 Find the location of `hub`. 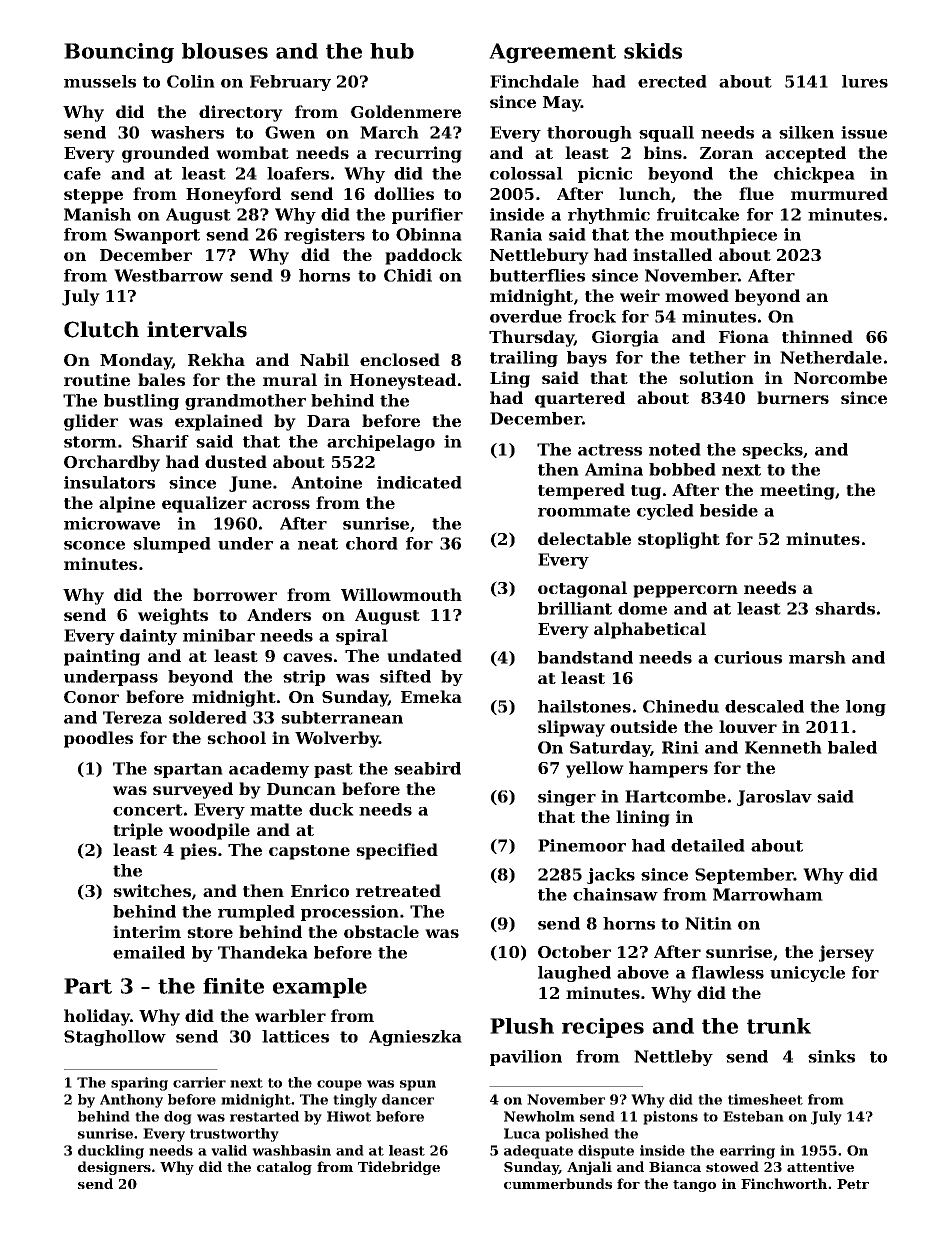

hub is located at coordinates (392, 51).
